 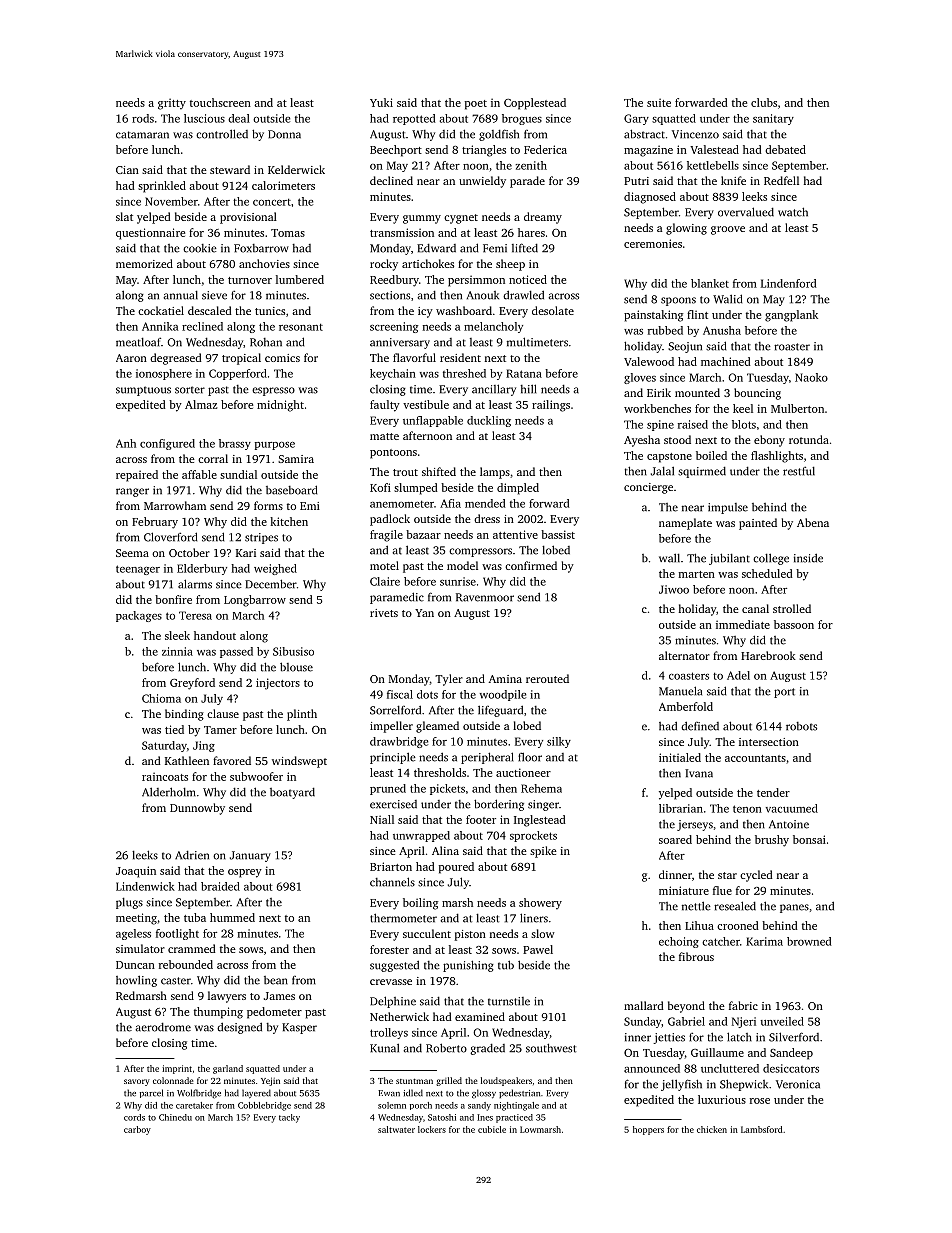 I want to click on Delphine, so click(x=393, y=1002).
